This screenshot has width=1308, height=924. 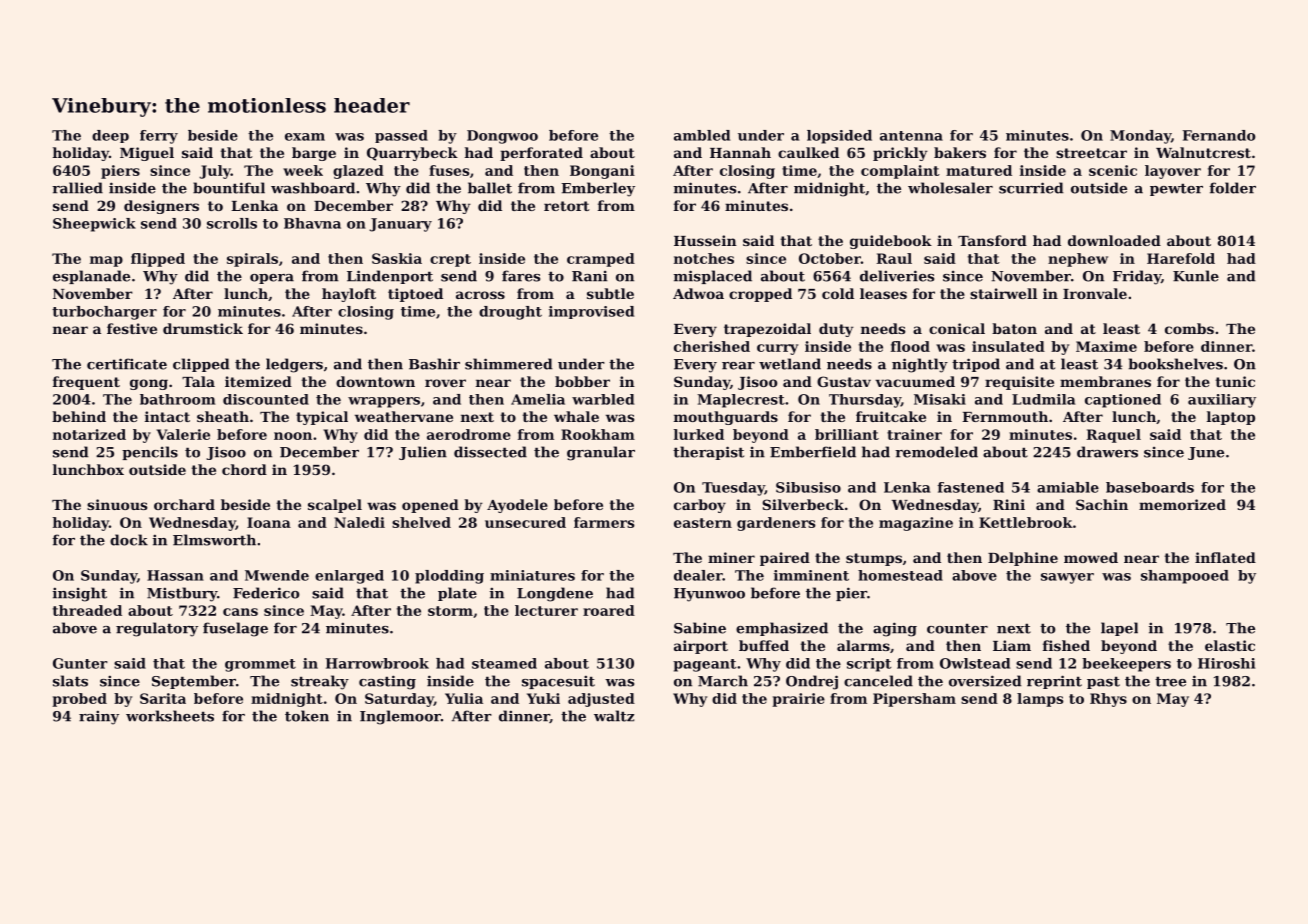 What do you see at coordinates (591, 312) in the screenshot?
I see `improvised` at bounding box center [591, 312].
